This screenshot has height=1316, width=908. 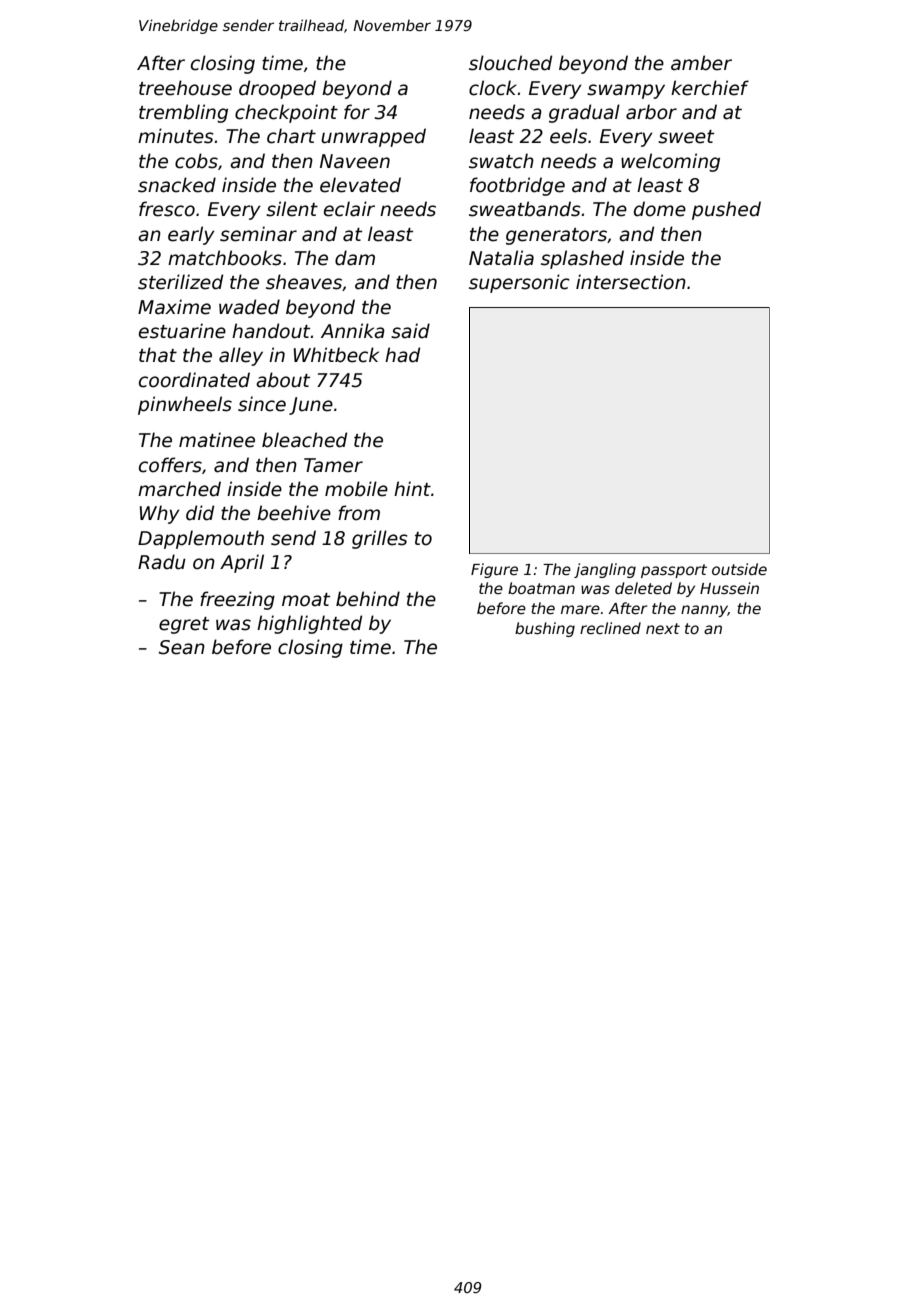 I want to click on bushing, so click(x=545, y=629).
